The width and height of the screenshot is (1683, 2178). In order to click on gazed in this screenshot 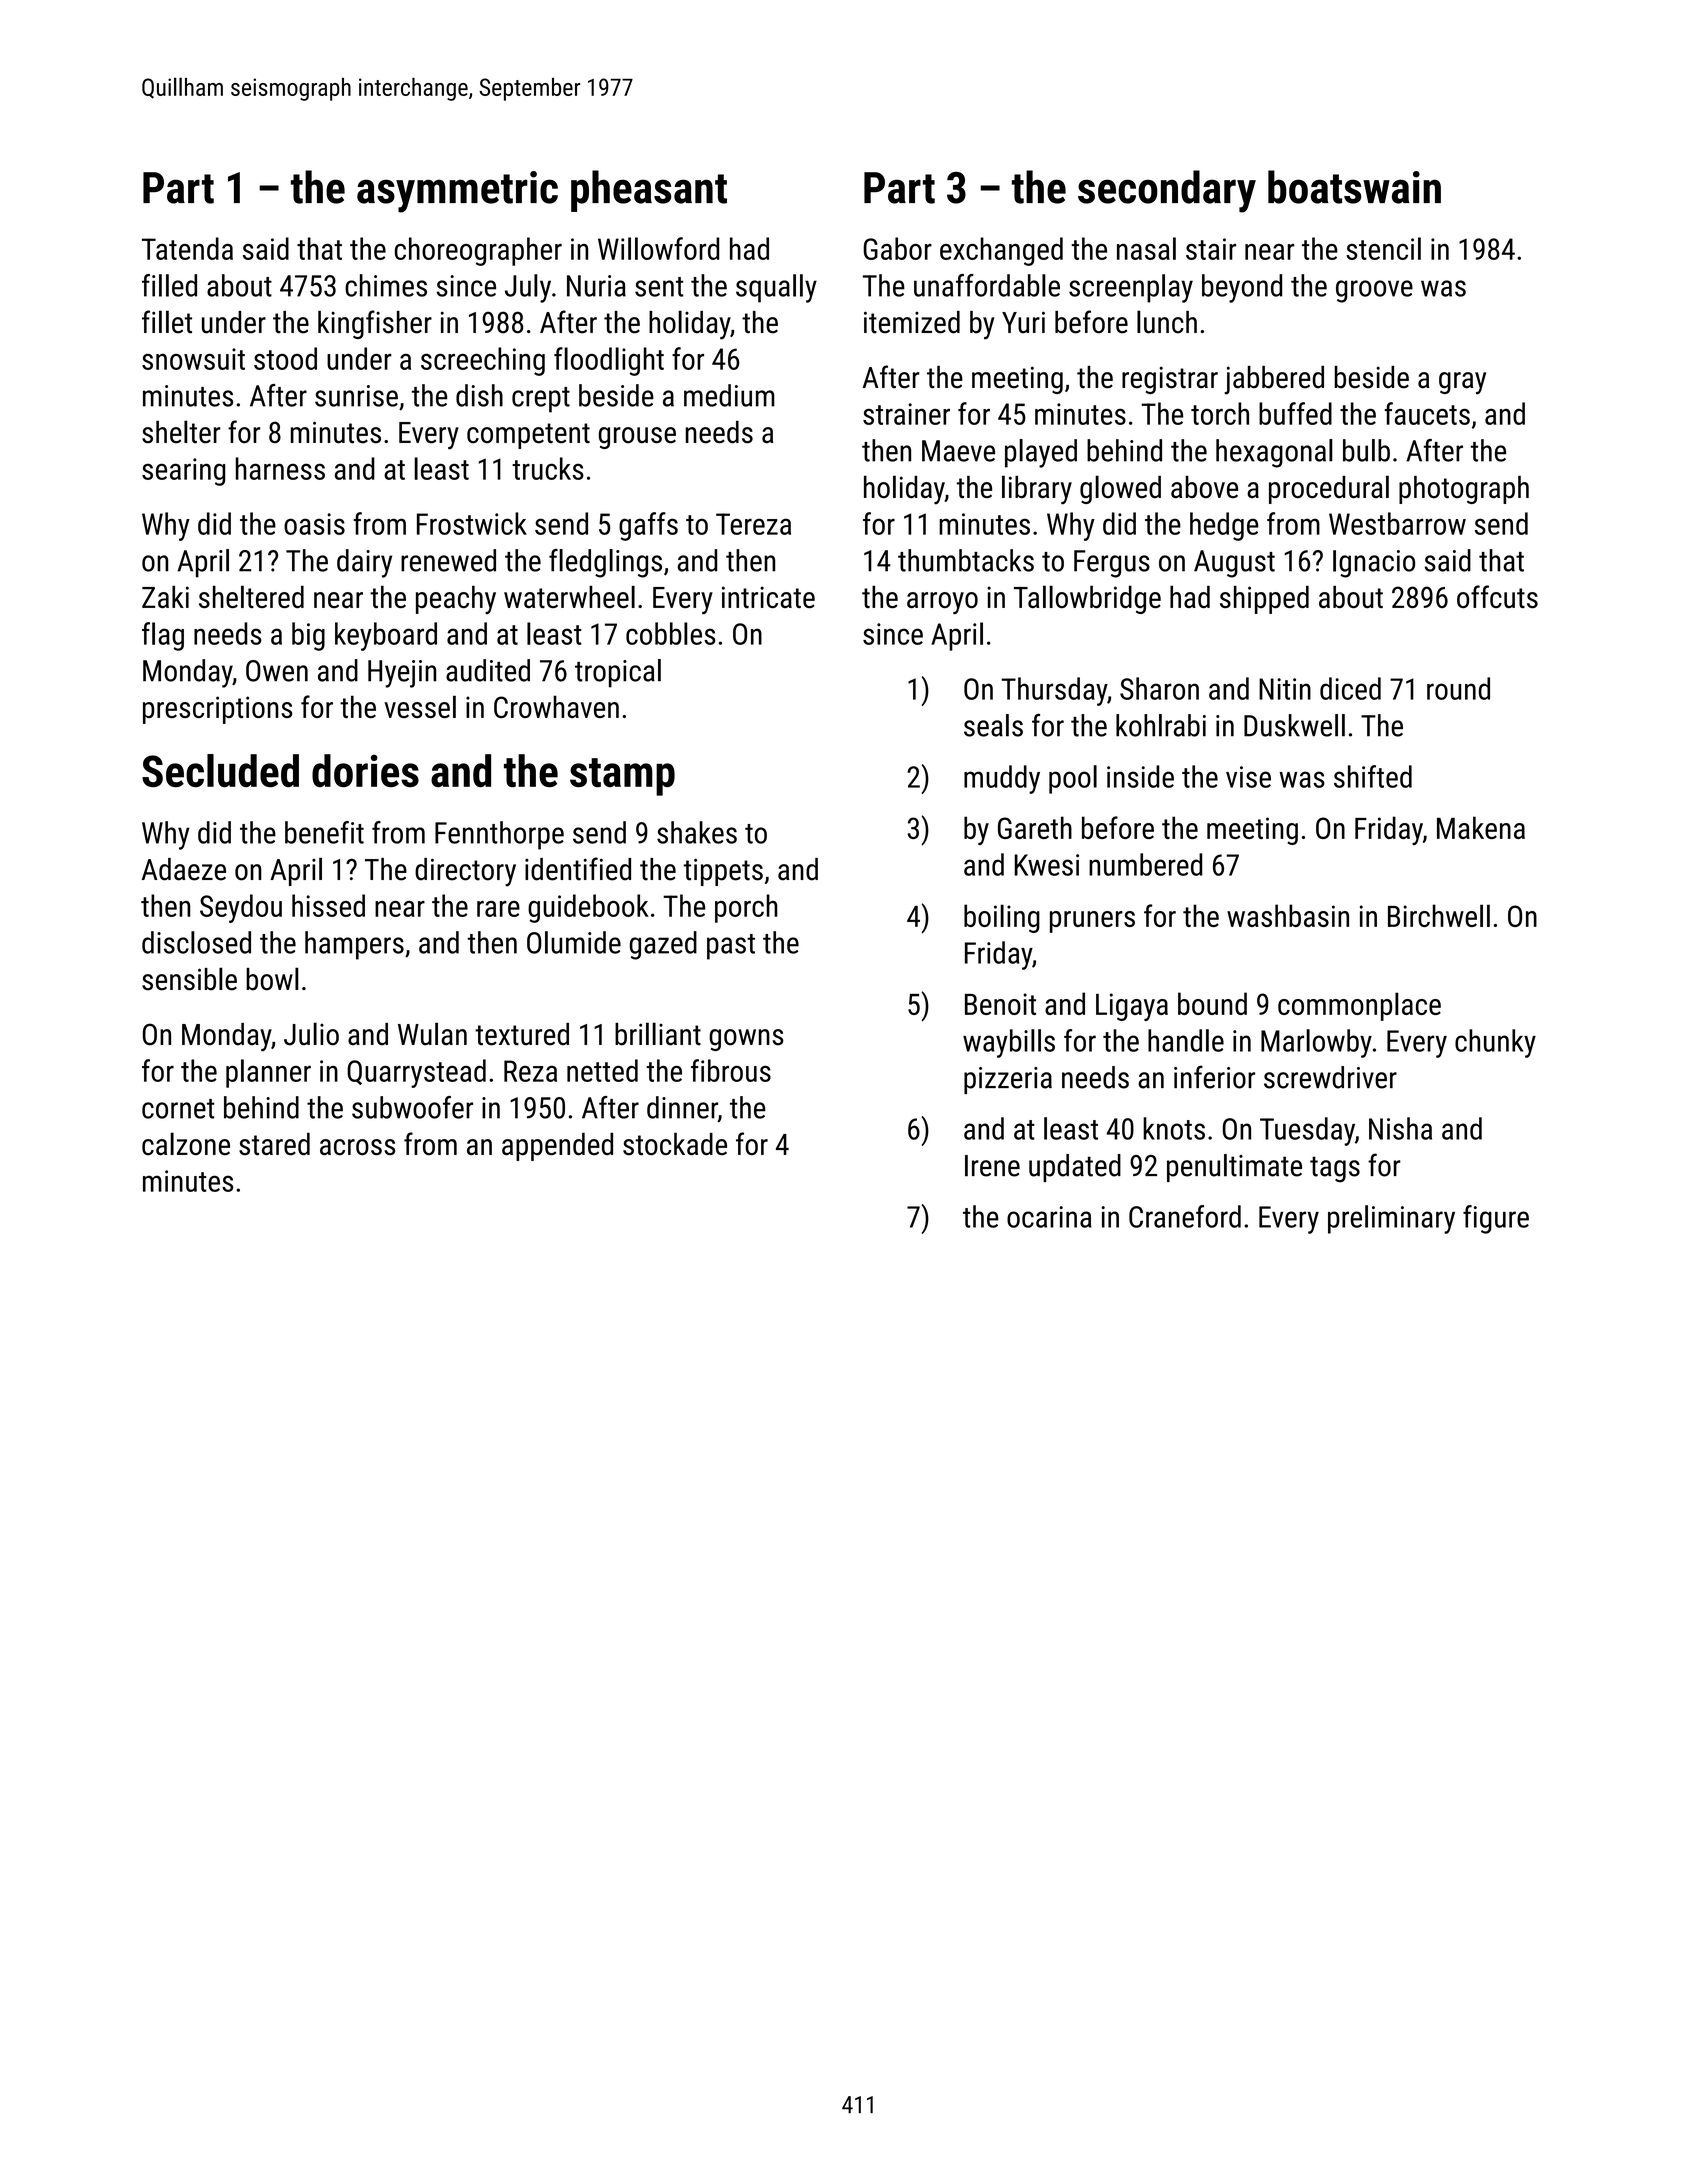, I will do `click(663, 945)`.
